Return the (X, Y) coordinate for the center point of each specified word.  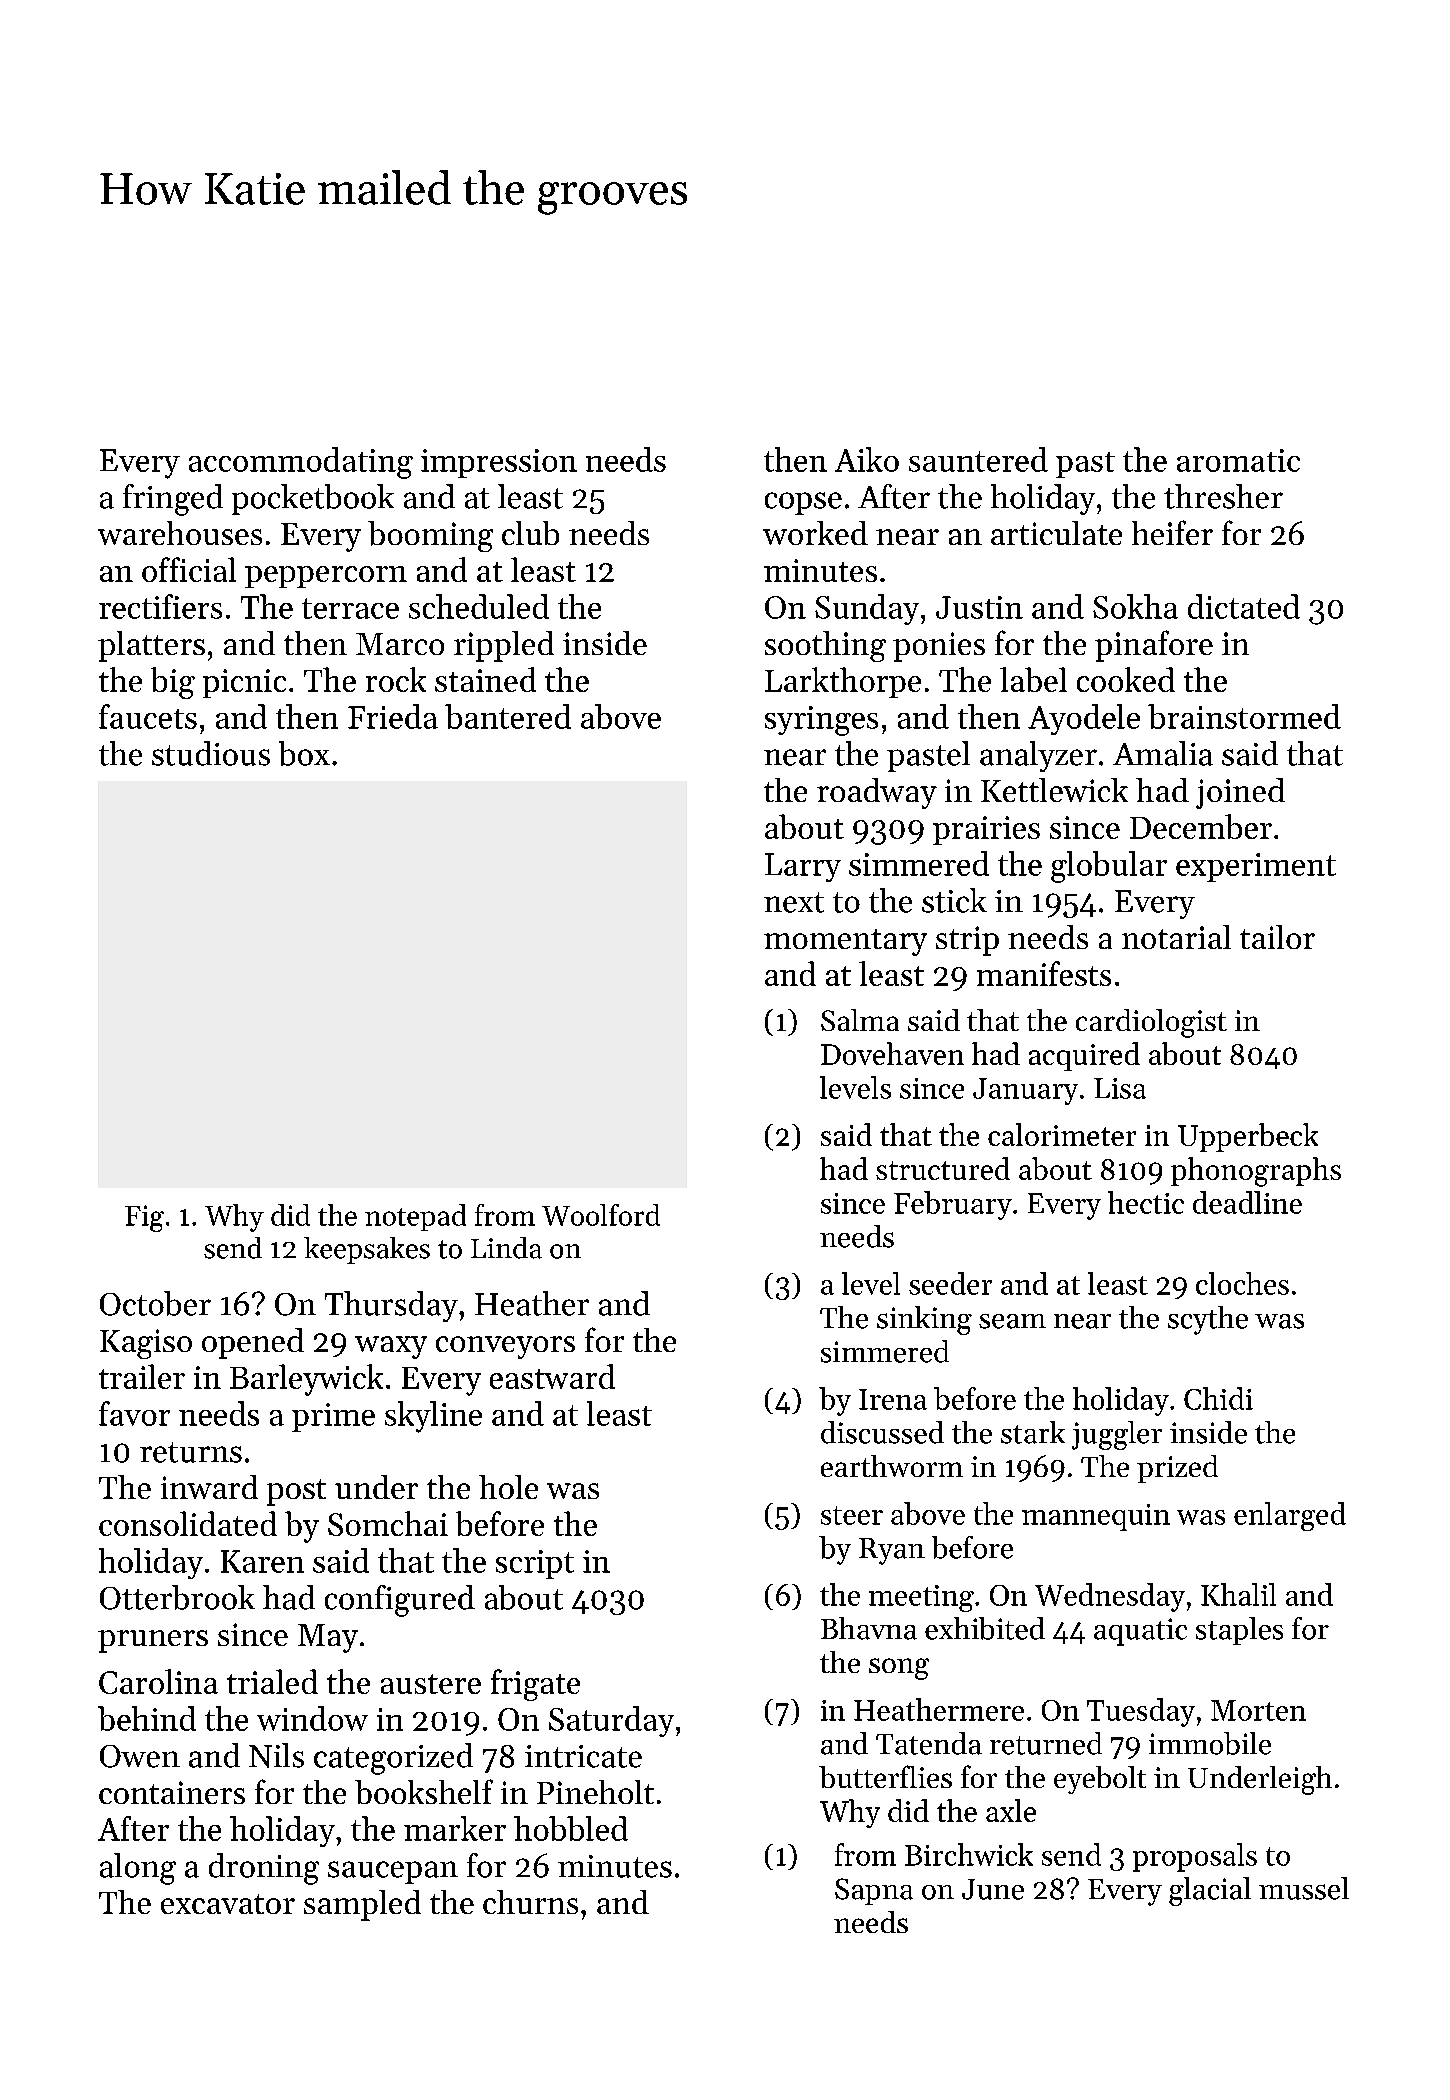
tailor (1277, 937)
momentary (845, 942)
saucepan (393, 1872)
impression (499, 463)
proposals (1195, 1857)
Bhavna (869, 1628)
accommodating (301, 463)
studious (211, 753)
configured (400, 1601)
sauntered (978, 459)
